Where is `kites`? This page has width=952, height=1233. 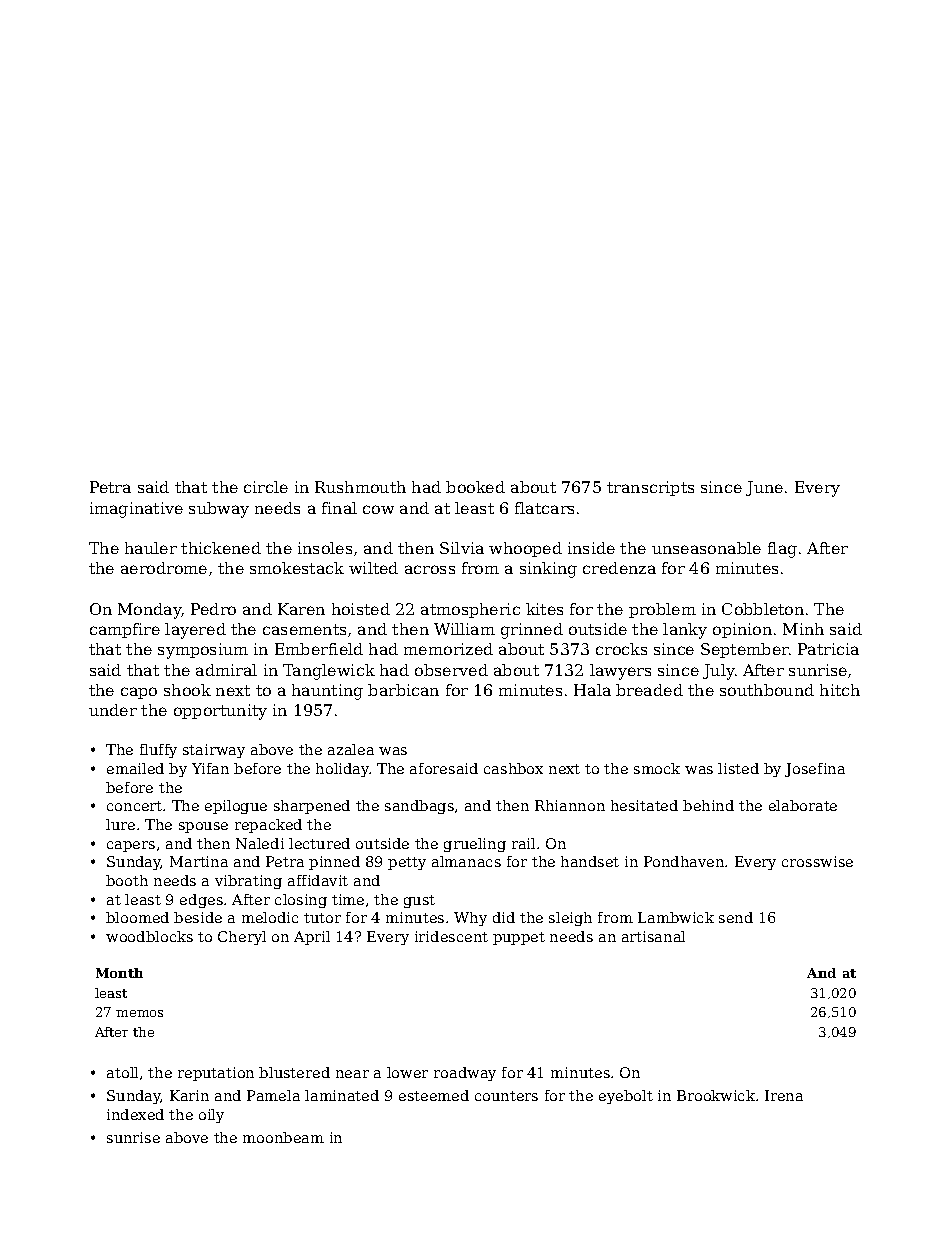 kites is located at coordinates (544, 609).
